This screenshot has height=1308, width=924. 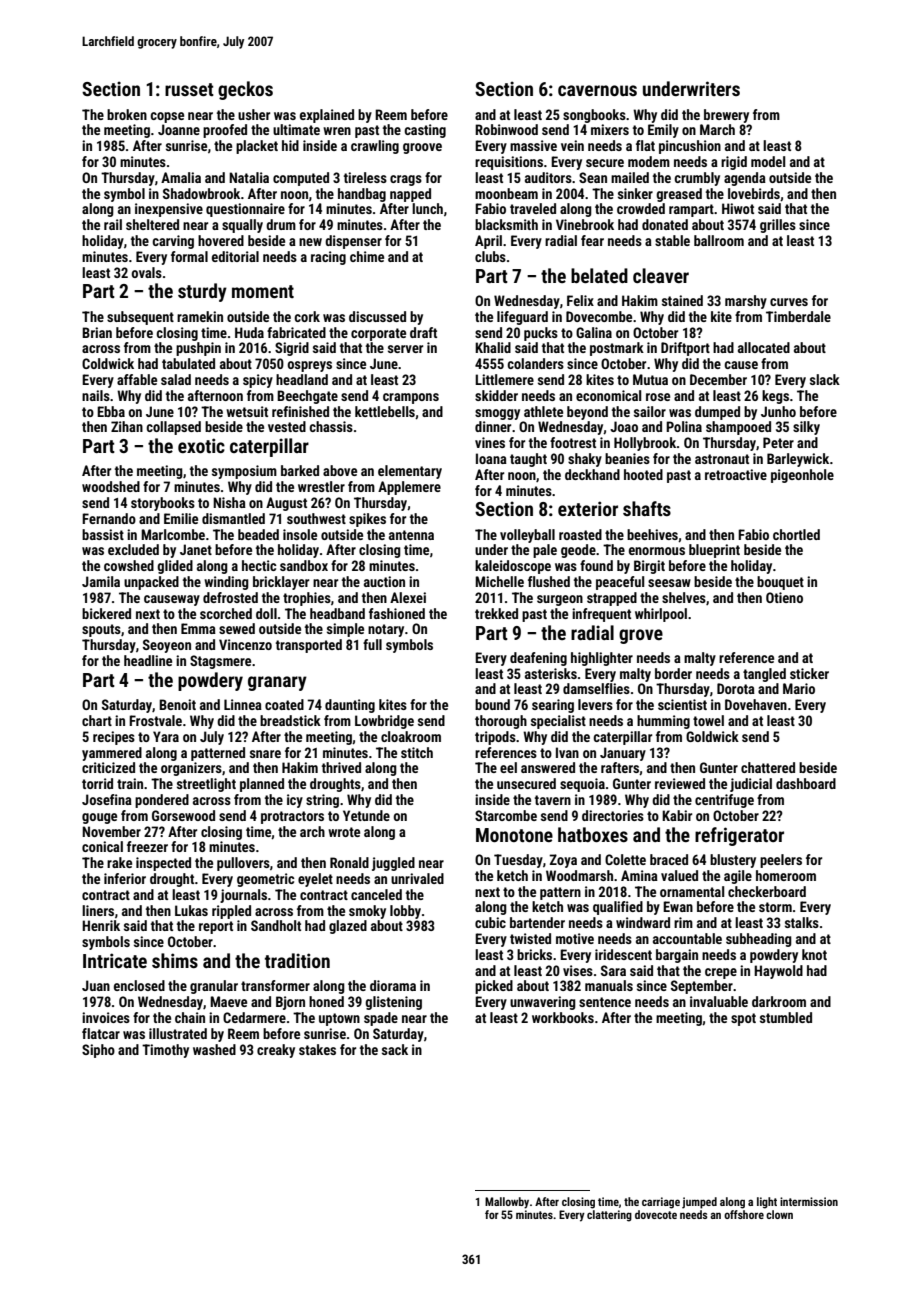 I want to click on carriage, so click(x=661, y=1203).
